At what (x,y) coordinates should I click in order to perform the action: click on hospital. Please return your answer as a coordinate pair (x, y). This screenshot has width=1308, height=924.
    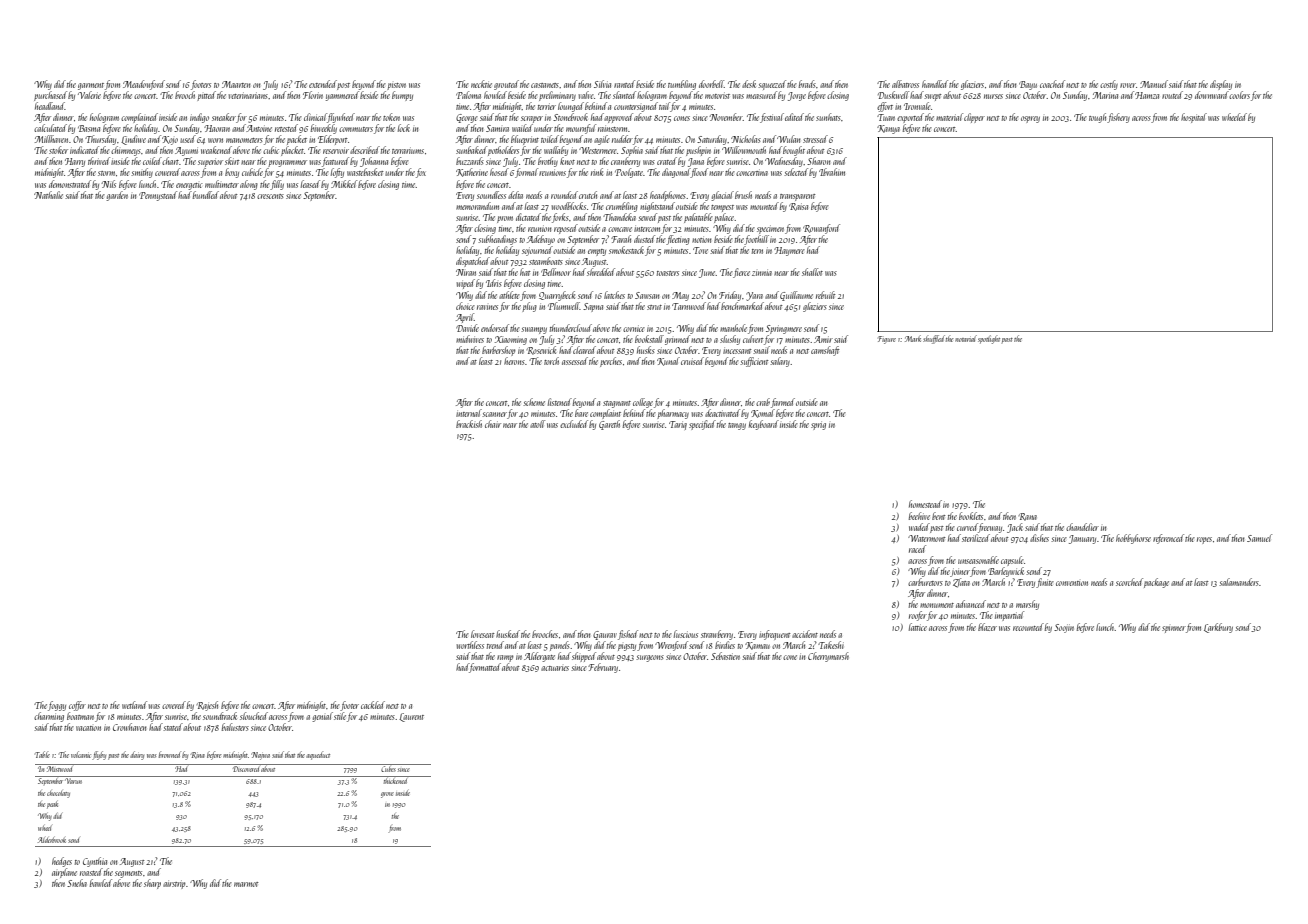
    Looking at the image, I should click on (1194, 118).
